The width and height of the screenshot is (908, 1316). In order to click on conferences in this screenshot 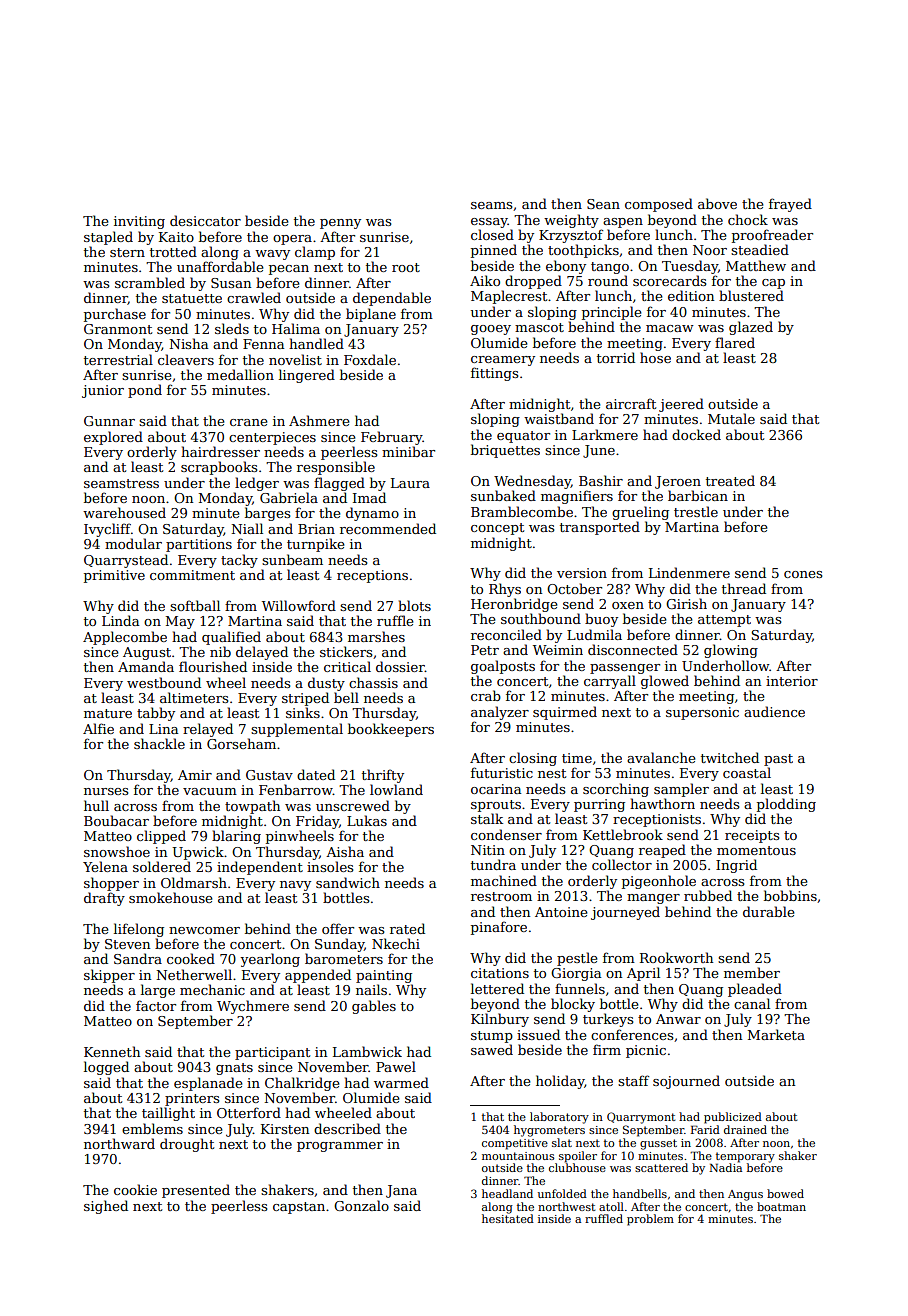, I will do `click(632, 1034)`.
